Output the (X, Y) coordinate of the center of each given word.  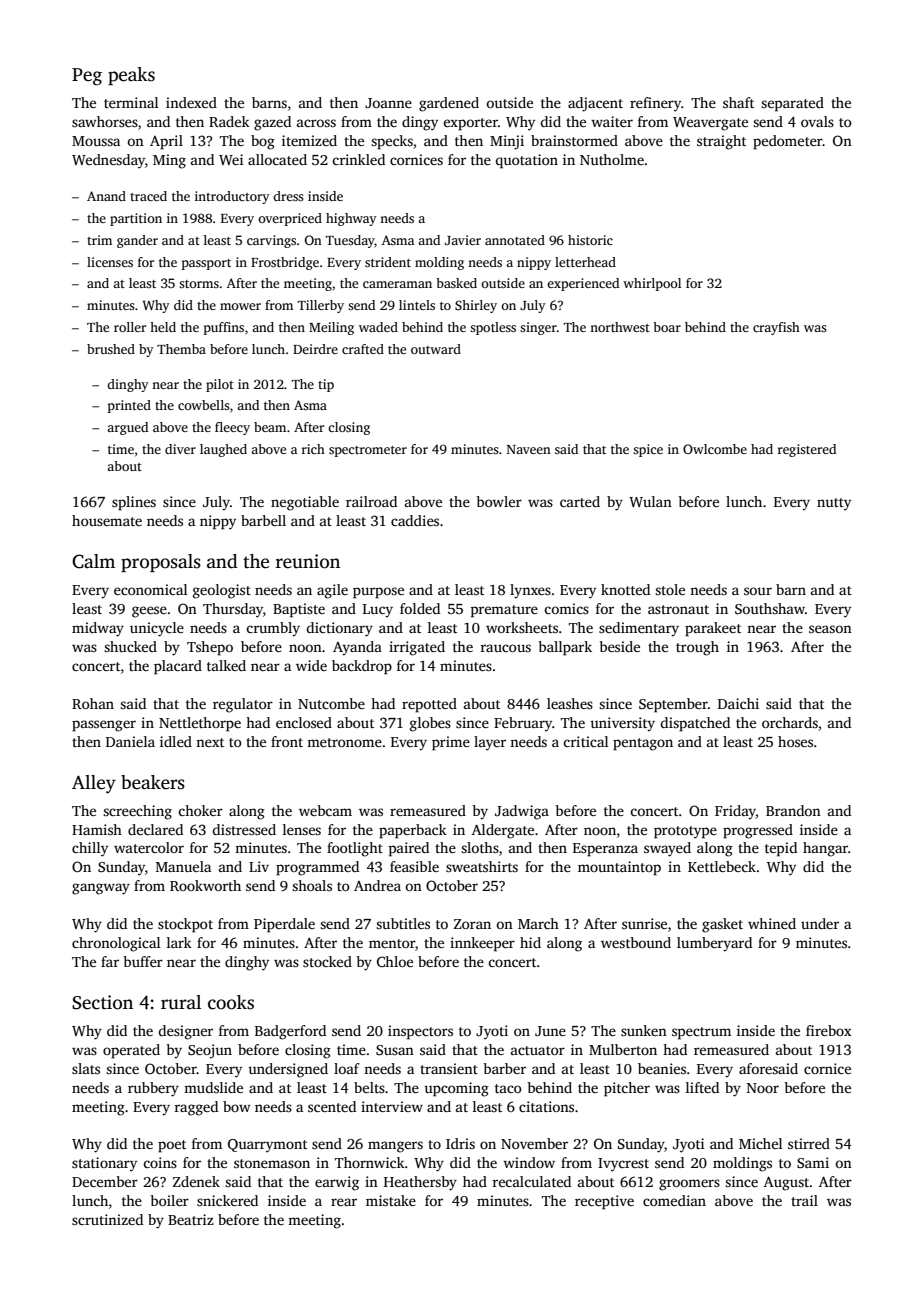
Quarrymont (267, 1146)
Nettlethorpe (200, 724)
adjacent (595, 104)
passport (206, 264)
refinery (655, 104)
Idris (460, 1143)
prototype (685, 832)
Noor (763, 1088)
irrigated (417, 648)
